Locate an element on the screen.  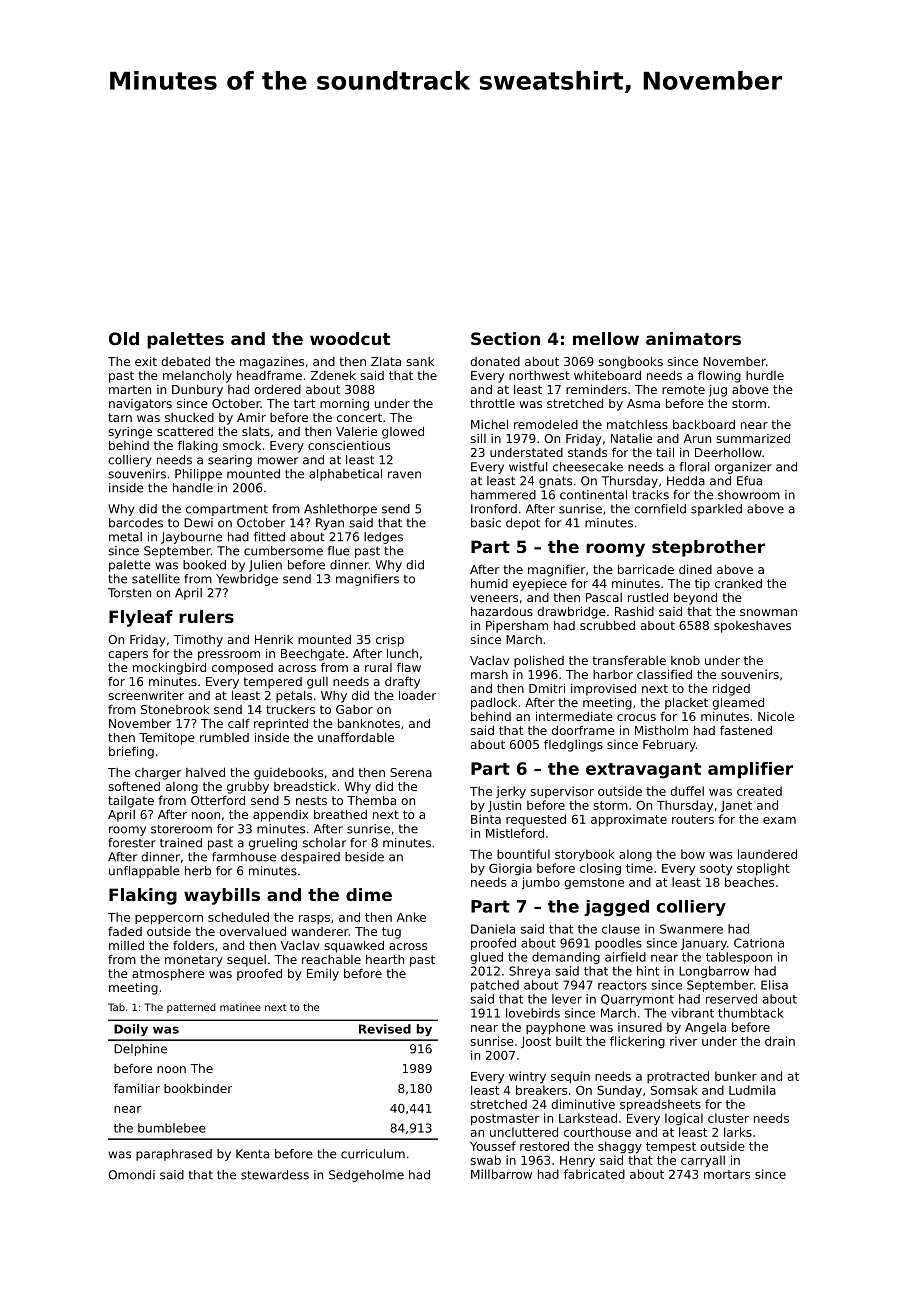
concert is located at coordinates (359, 417).
